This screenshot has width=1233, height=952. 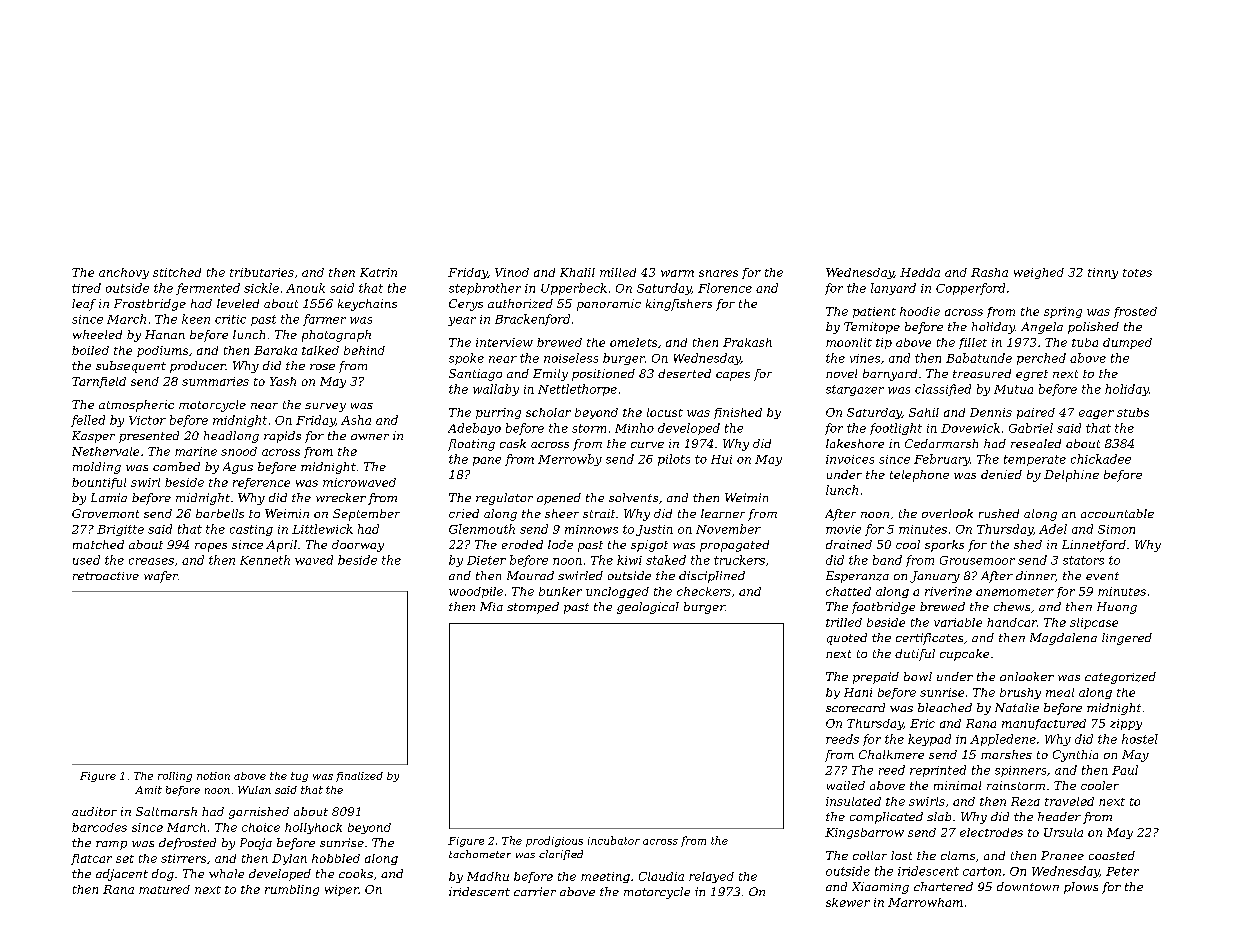 I want to click on stitched, so click(x=177, y=272).
